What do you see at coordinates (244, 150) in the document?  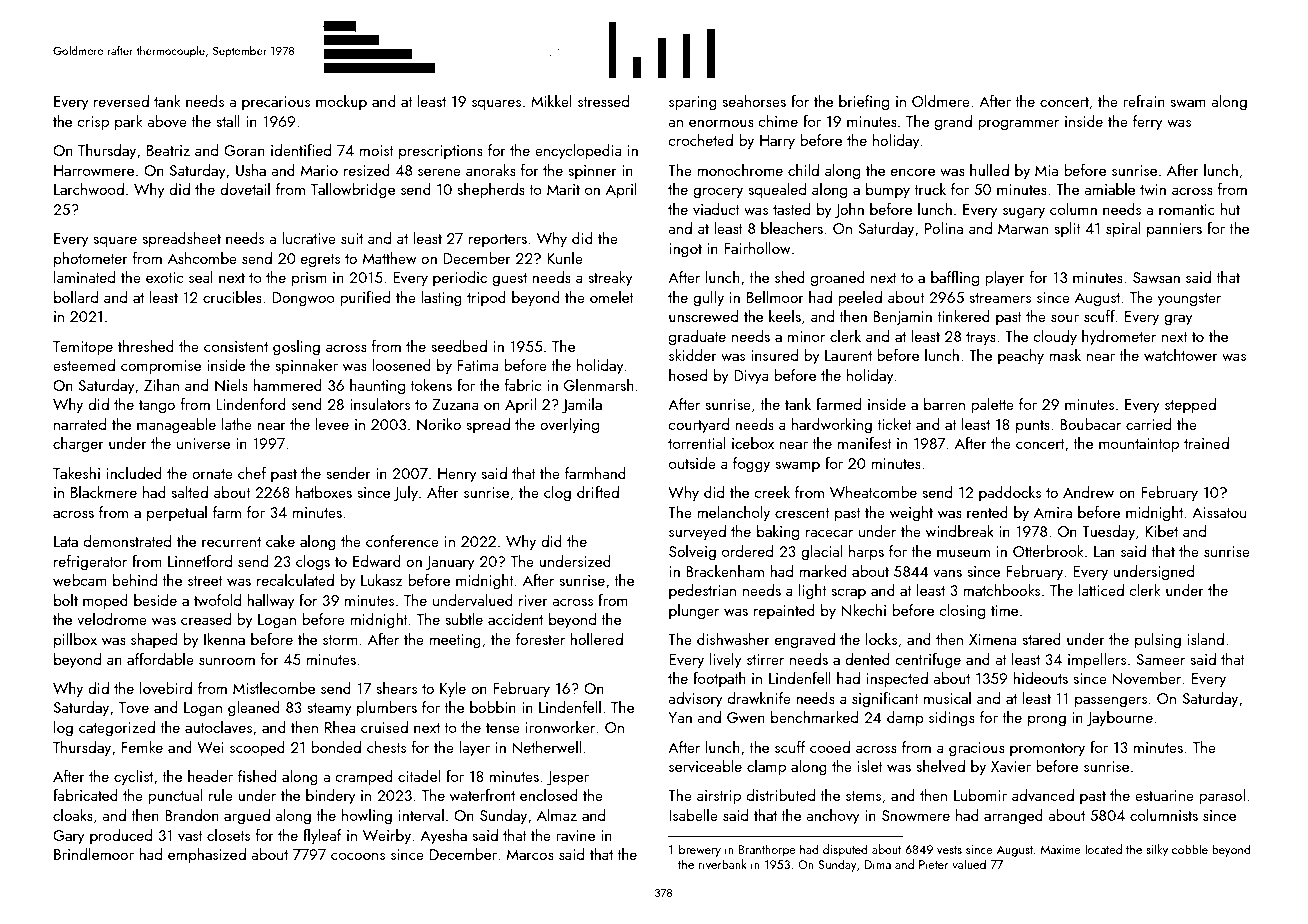 I see `Goran` at bounding box center [244, 150].
